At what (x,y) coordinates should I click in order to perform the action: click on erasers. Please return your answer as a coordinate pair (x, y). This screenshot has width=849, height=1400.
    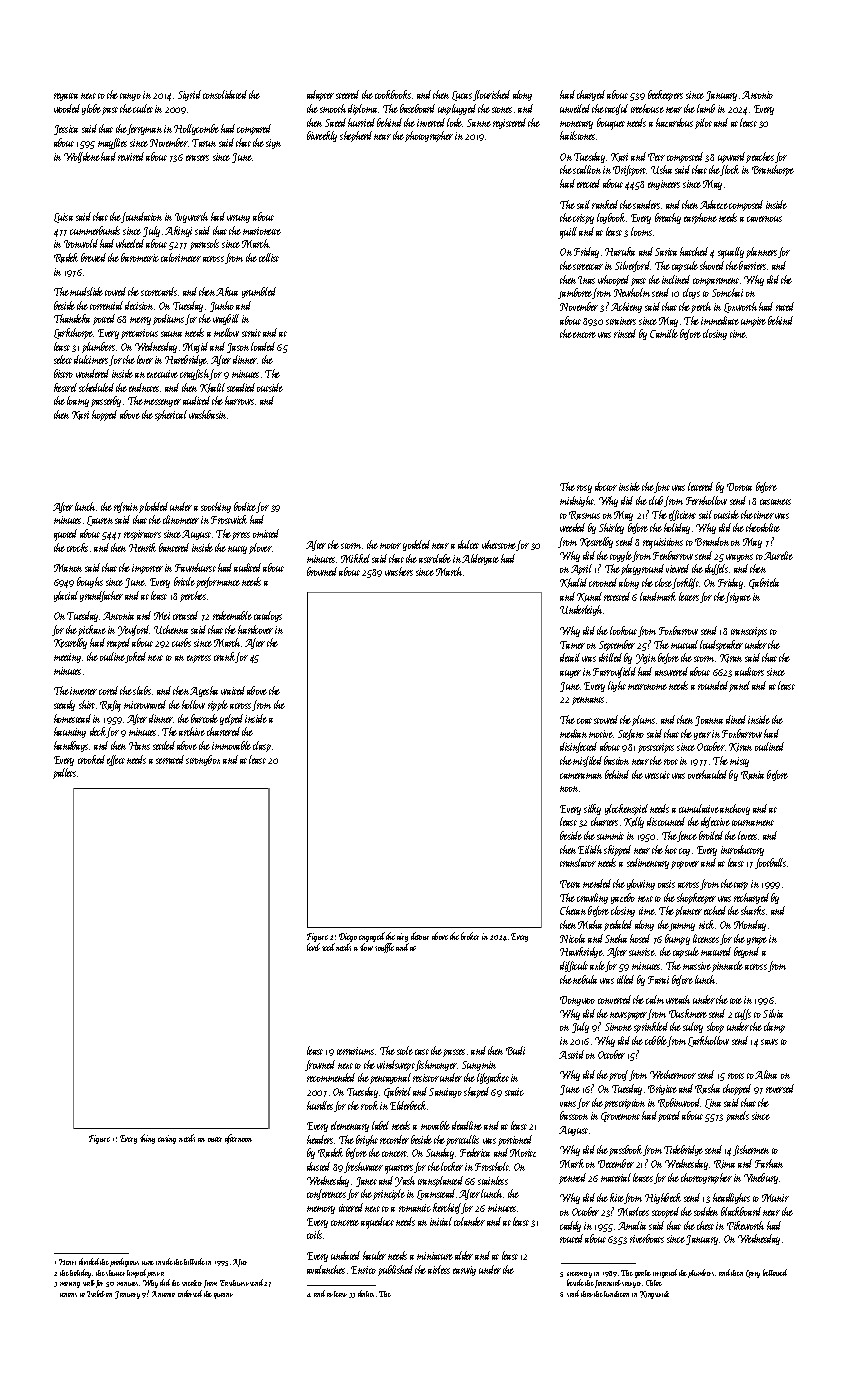
    Looking at the image, I should click on (197, 158).
